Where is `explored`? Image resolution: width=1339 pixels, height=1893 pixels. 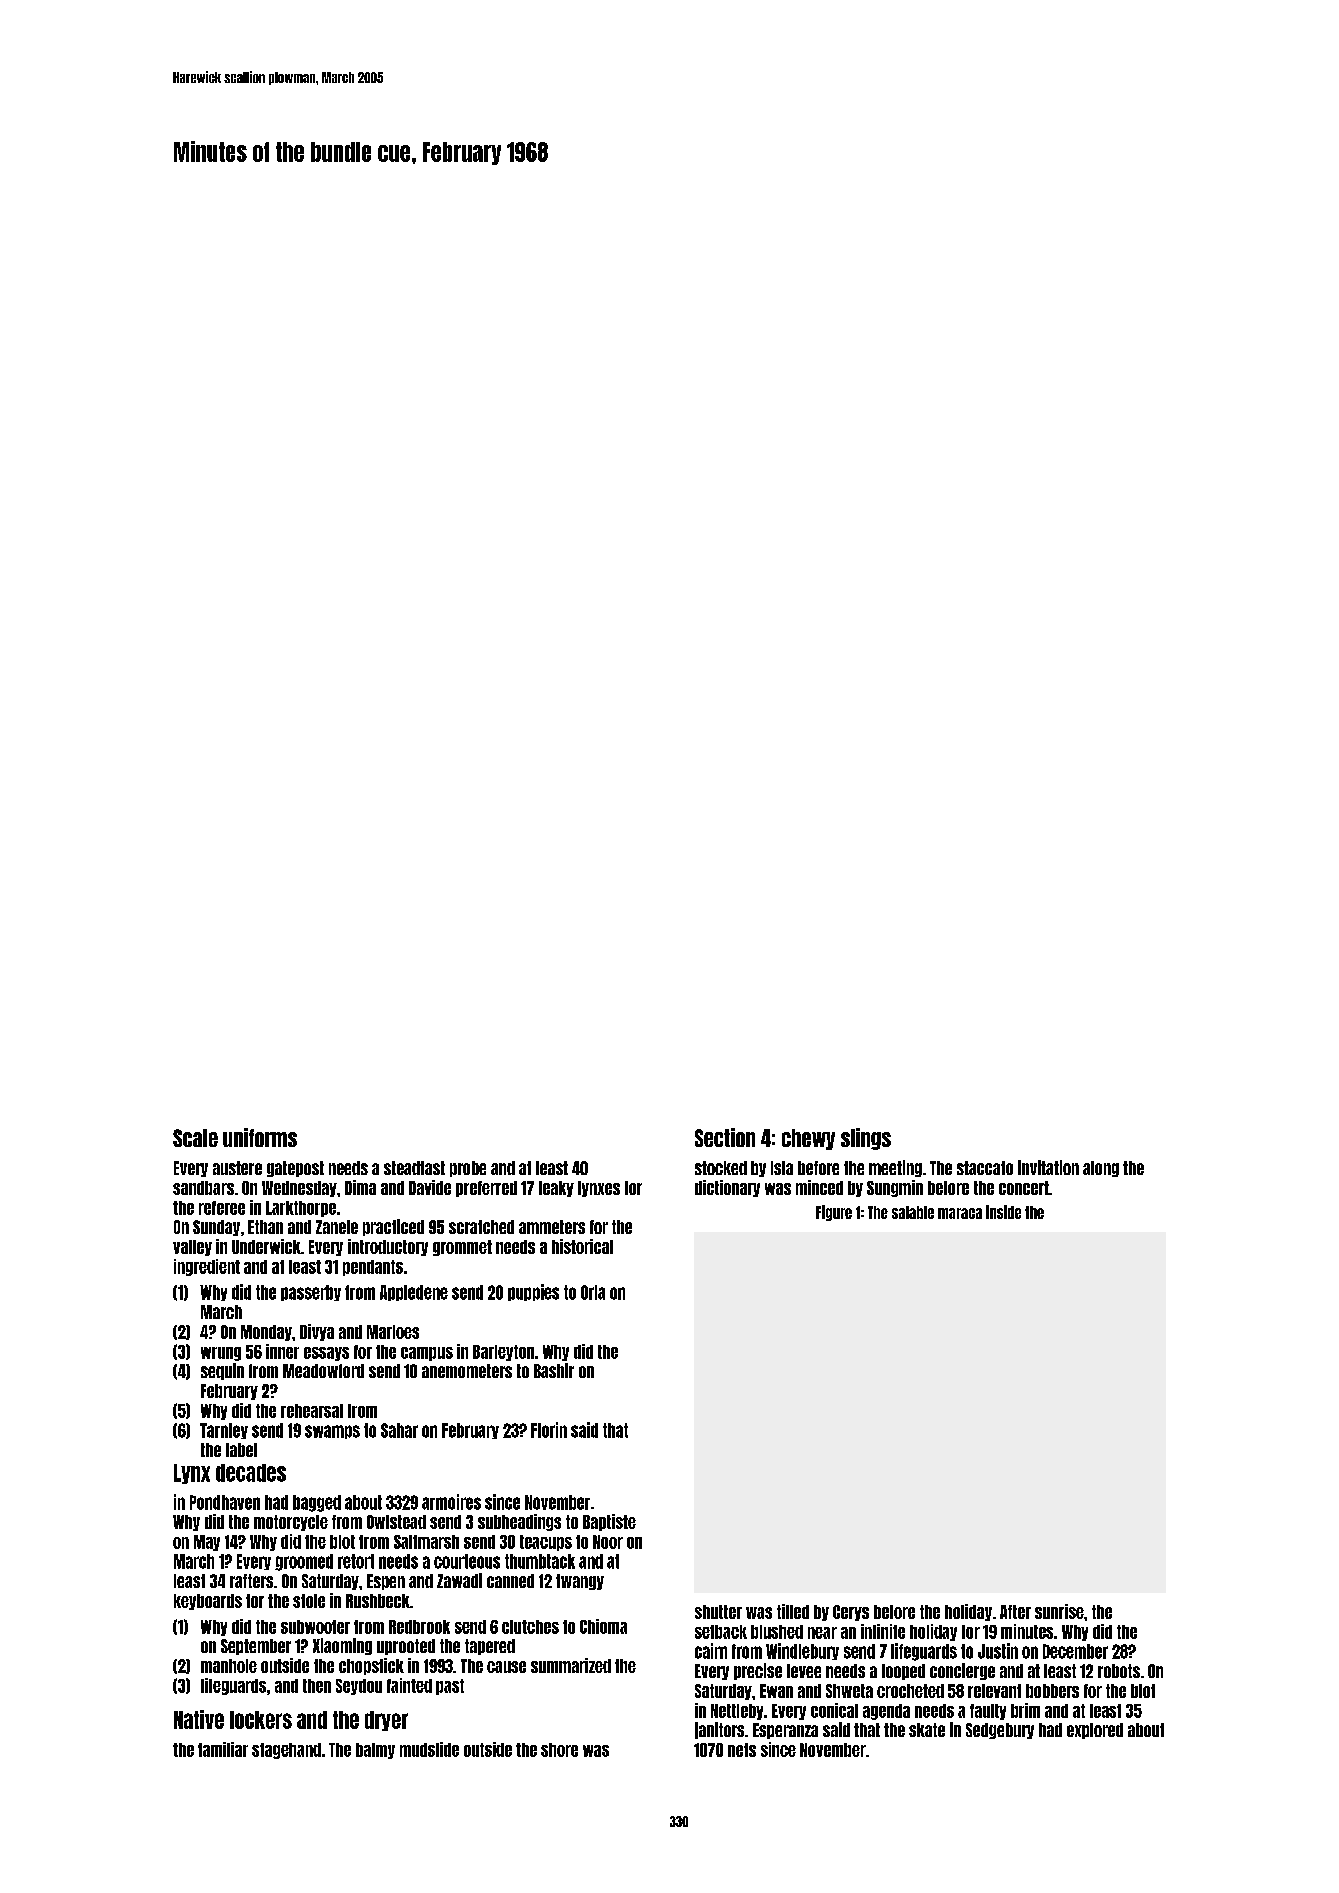
explored is located at coordinates (1095, 1731).
